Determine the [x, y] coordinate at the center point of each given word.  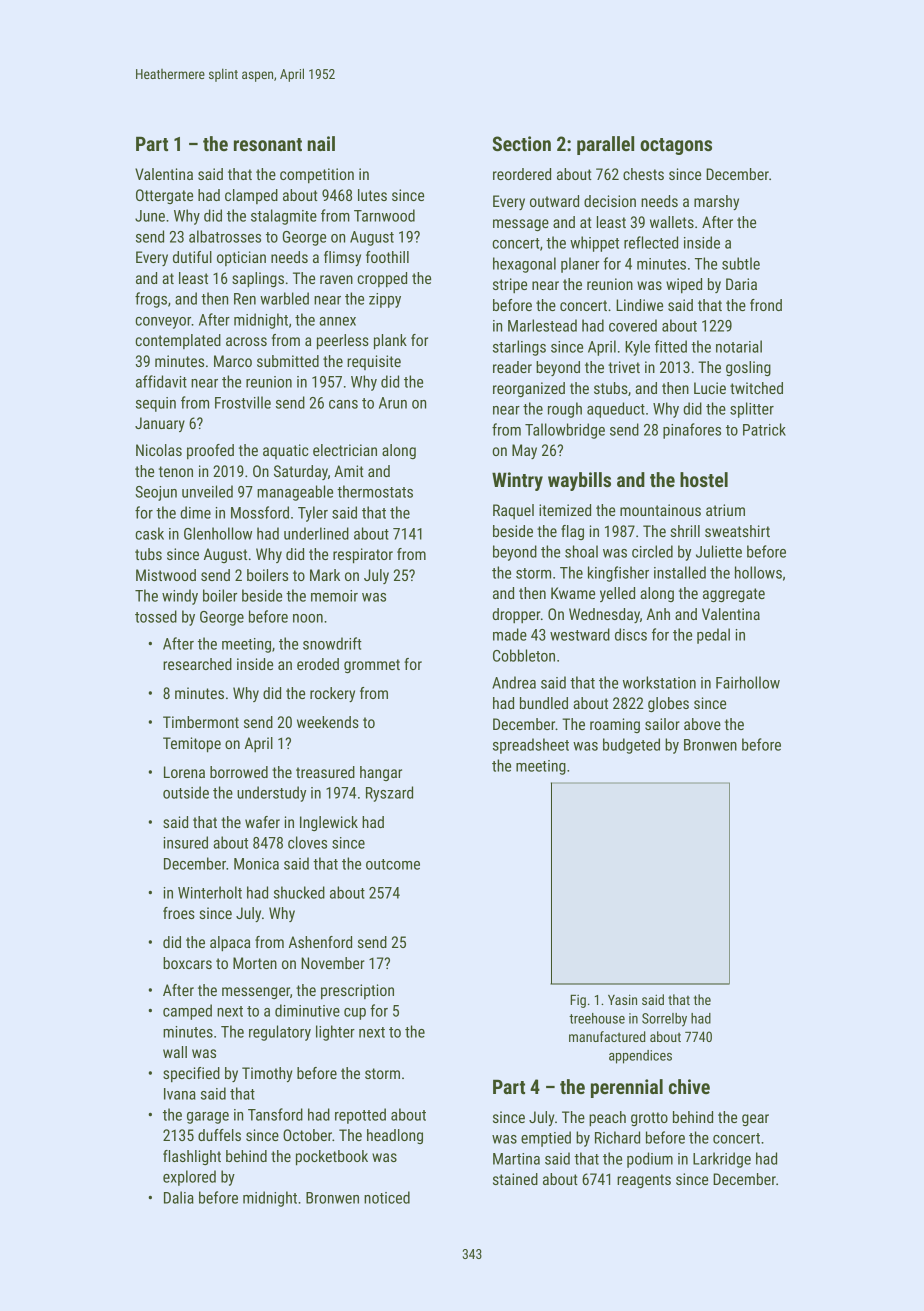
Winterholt [210, 892]
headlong [395, 1136]
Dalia [179, 1197]
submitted [288, 361]
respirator [363, 556]
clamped [251, 196]
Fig [578, 1001]
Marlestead [542, 325]
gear [755, 1120]
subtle [741, 263]
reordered [522, 174]
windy [180, 597]
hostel [704, 479]
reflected [651, 242]
